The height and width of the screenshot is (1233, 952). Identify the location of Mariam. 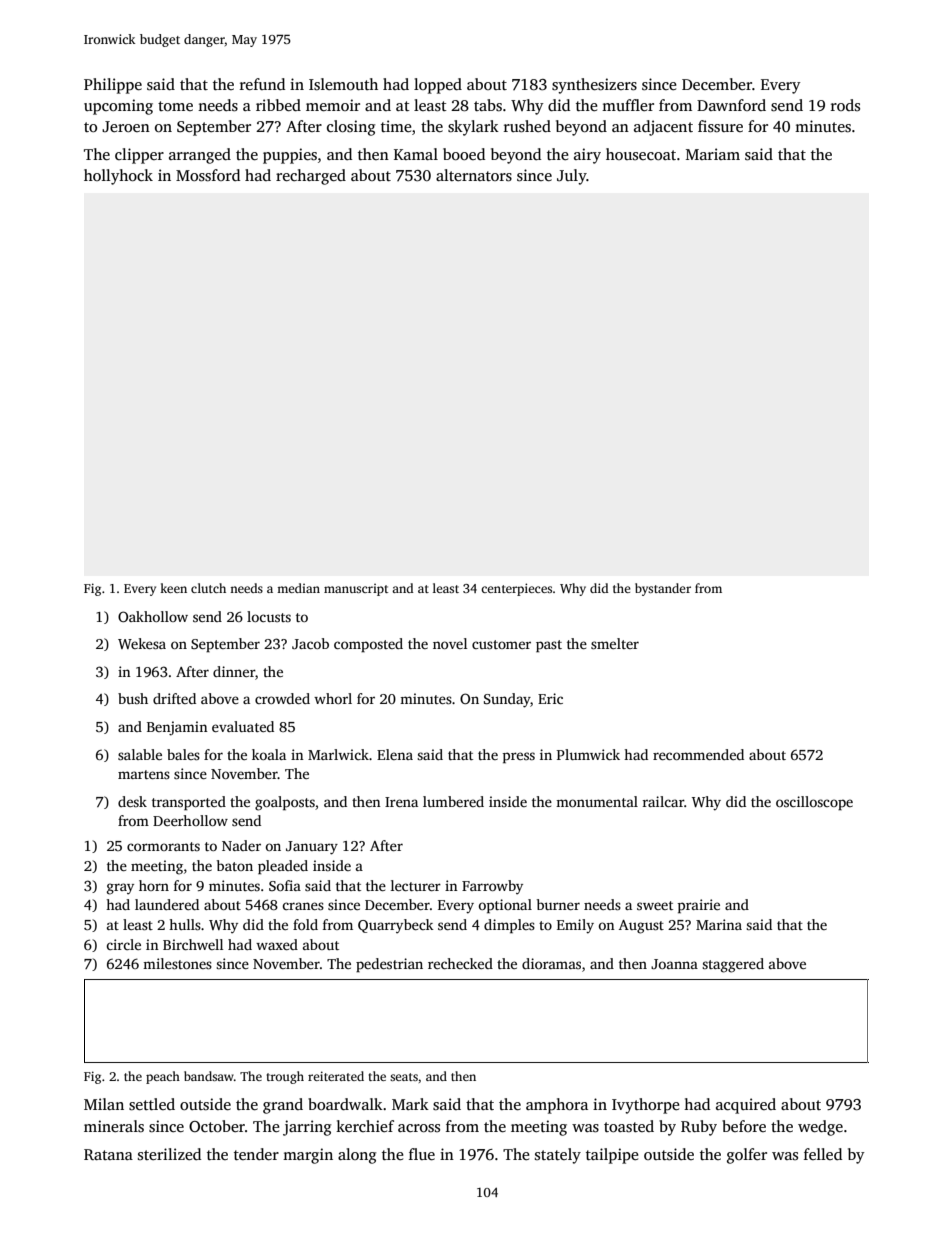
(713, 154).
